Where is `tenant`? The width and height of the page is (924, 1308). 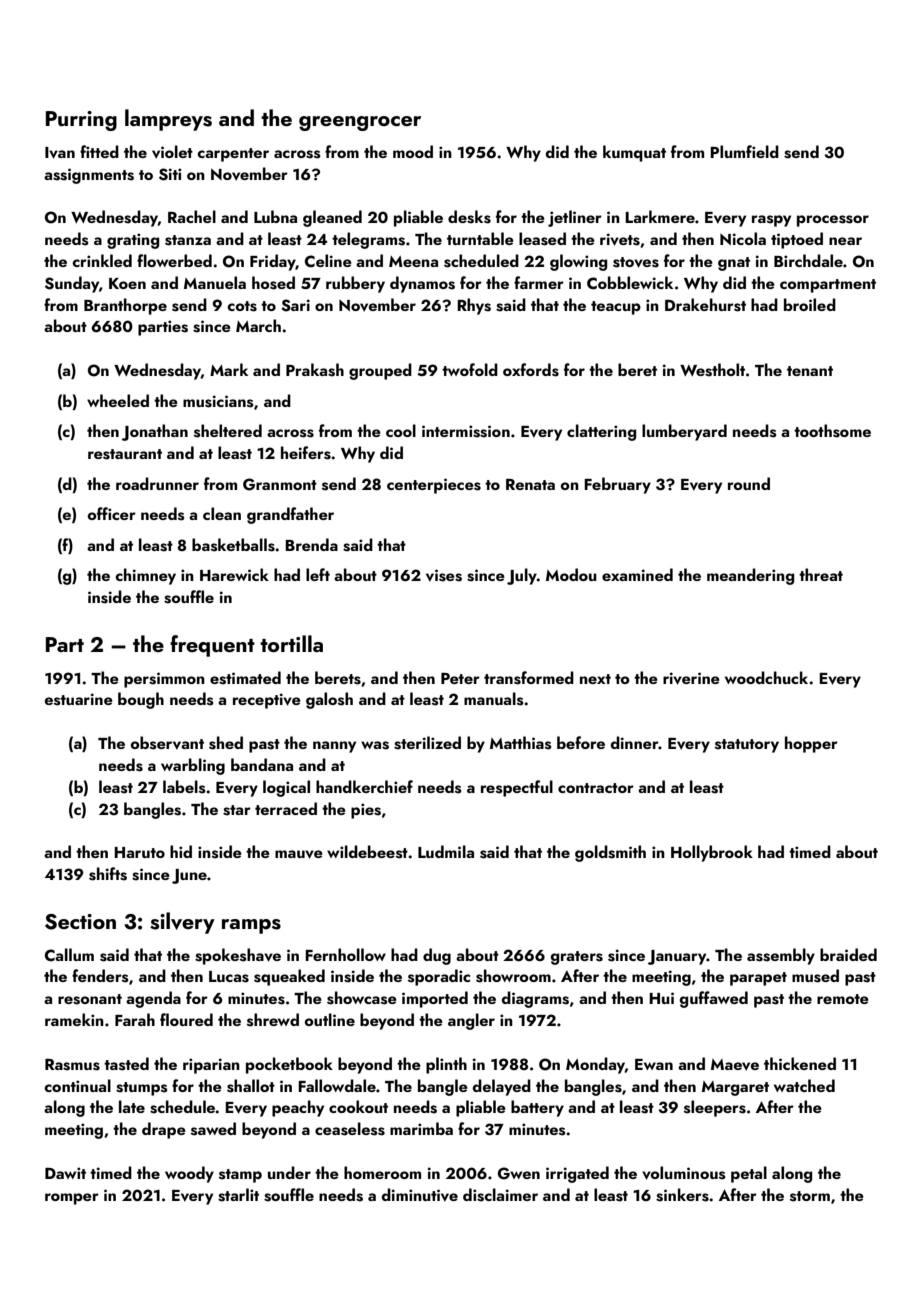 tenant is located at coordinates (810, 371).
